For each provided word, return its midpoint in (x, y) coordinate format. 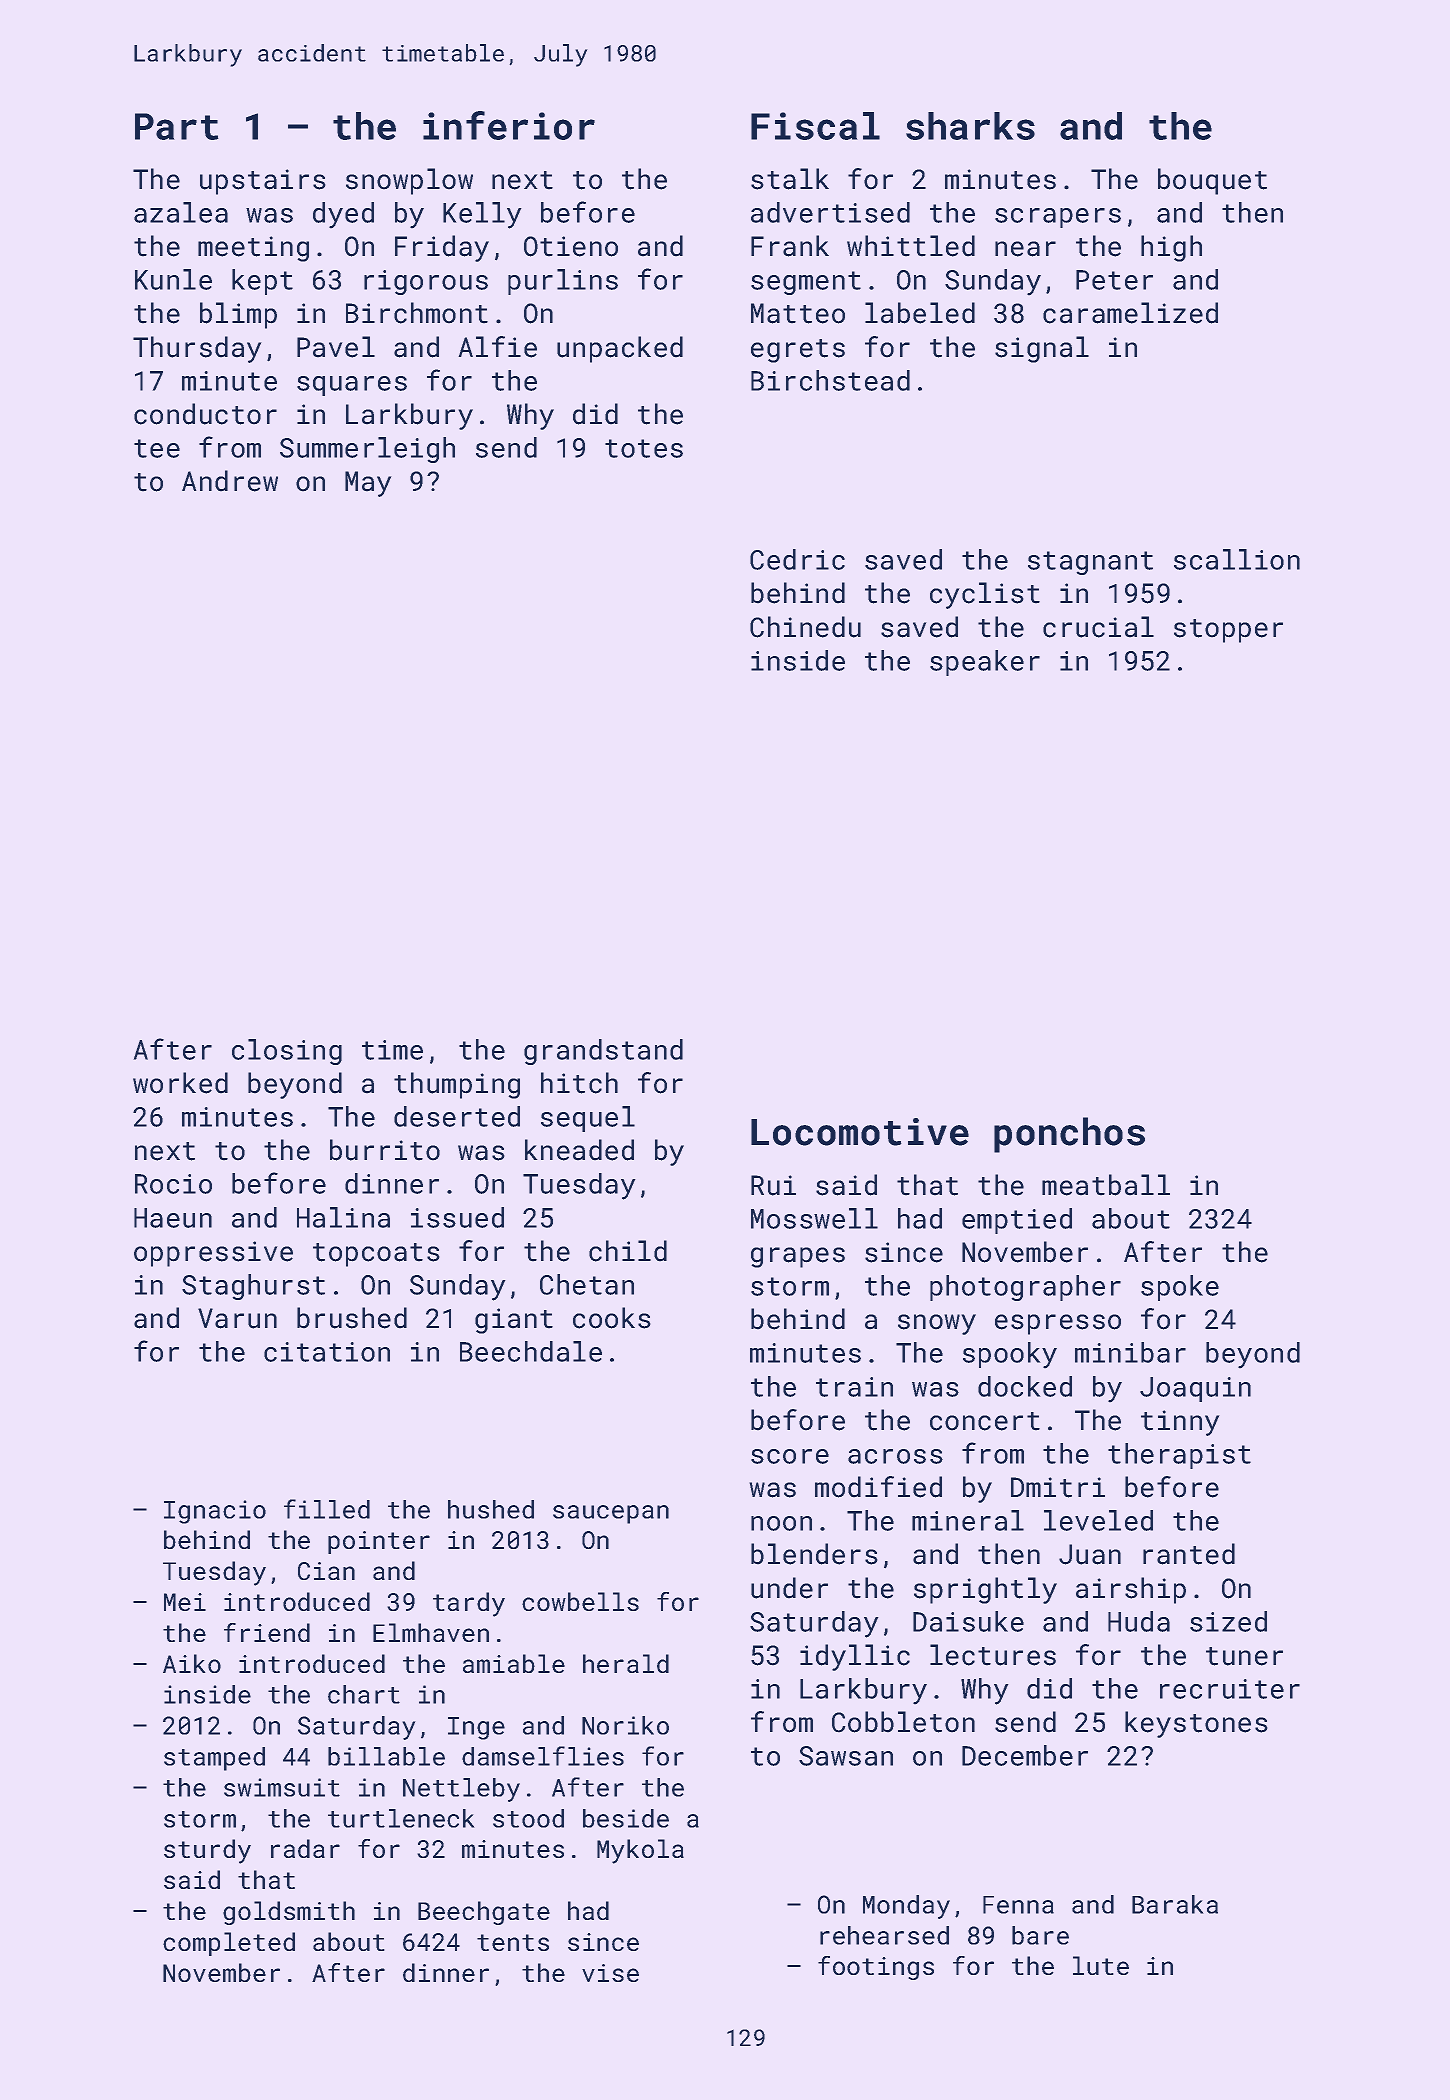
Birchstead (830, 380)
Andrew (230, 481)
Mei (185, 1602)
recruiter (1230, 1689)
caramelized (1130, 313)
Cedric (797, 559)
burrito (385, 1150)
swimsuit (282, 1787)
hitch (579, 1083)
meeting (253, 249)
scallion (1237, 559)
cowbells (580, 1601)
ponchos (1069, 1135)
